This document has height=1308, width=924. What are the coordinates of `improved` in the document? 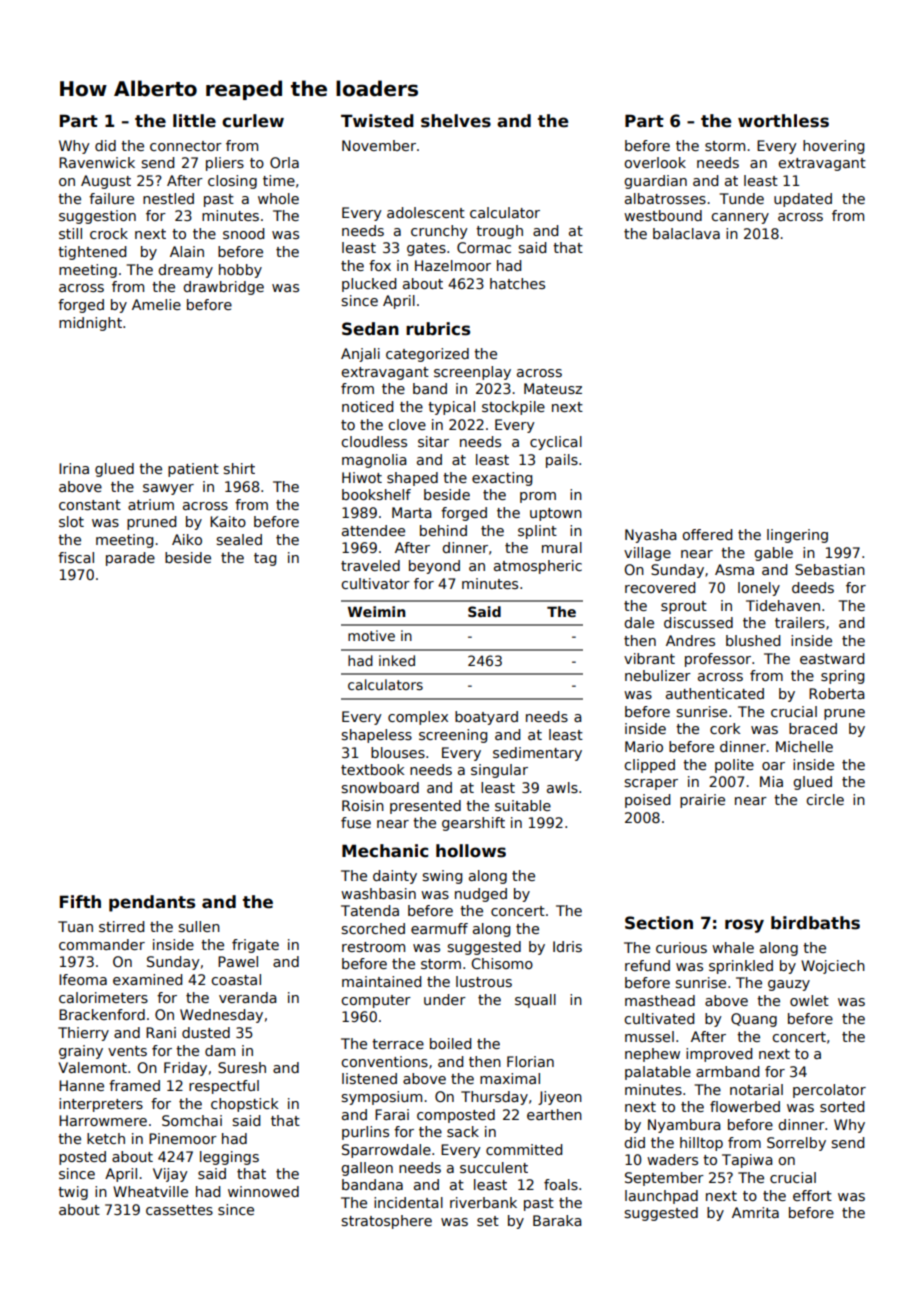 It's located at (719, 1055).
